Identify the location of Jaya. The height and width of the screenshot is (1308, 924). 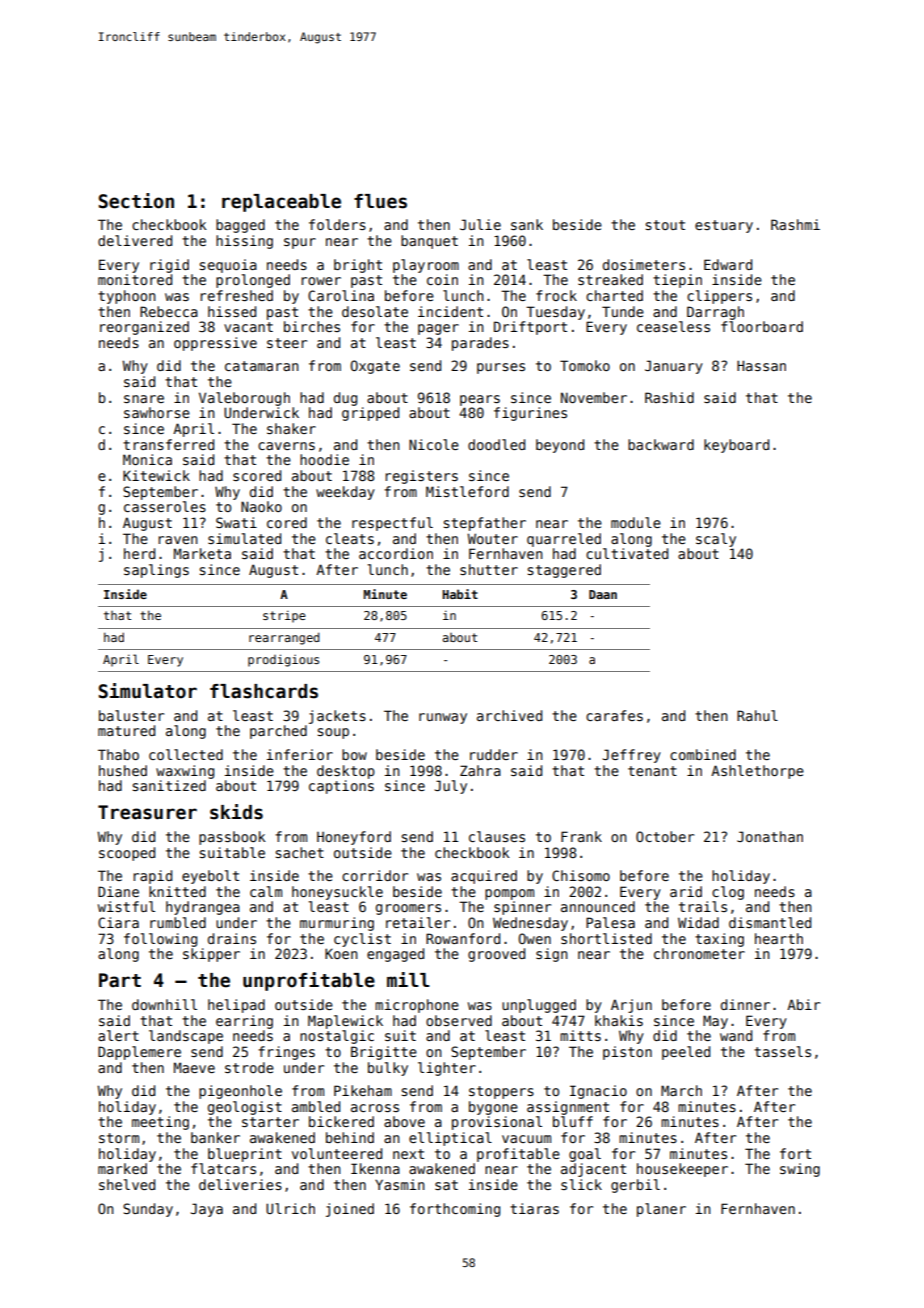
(207, 1210).
